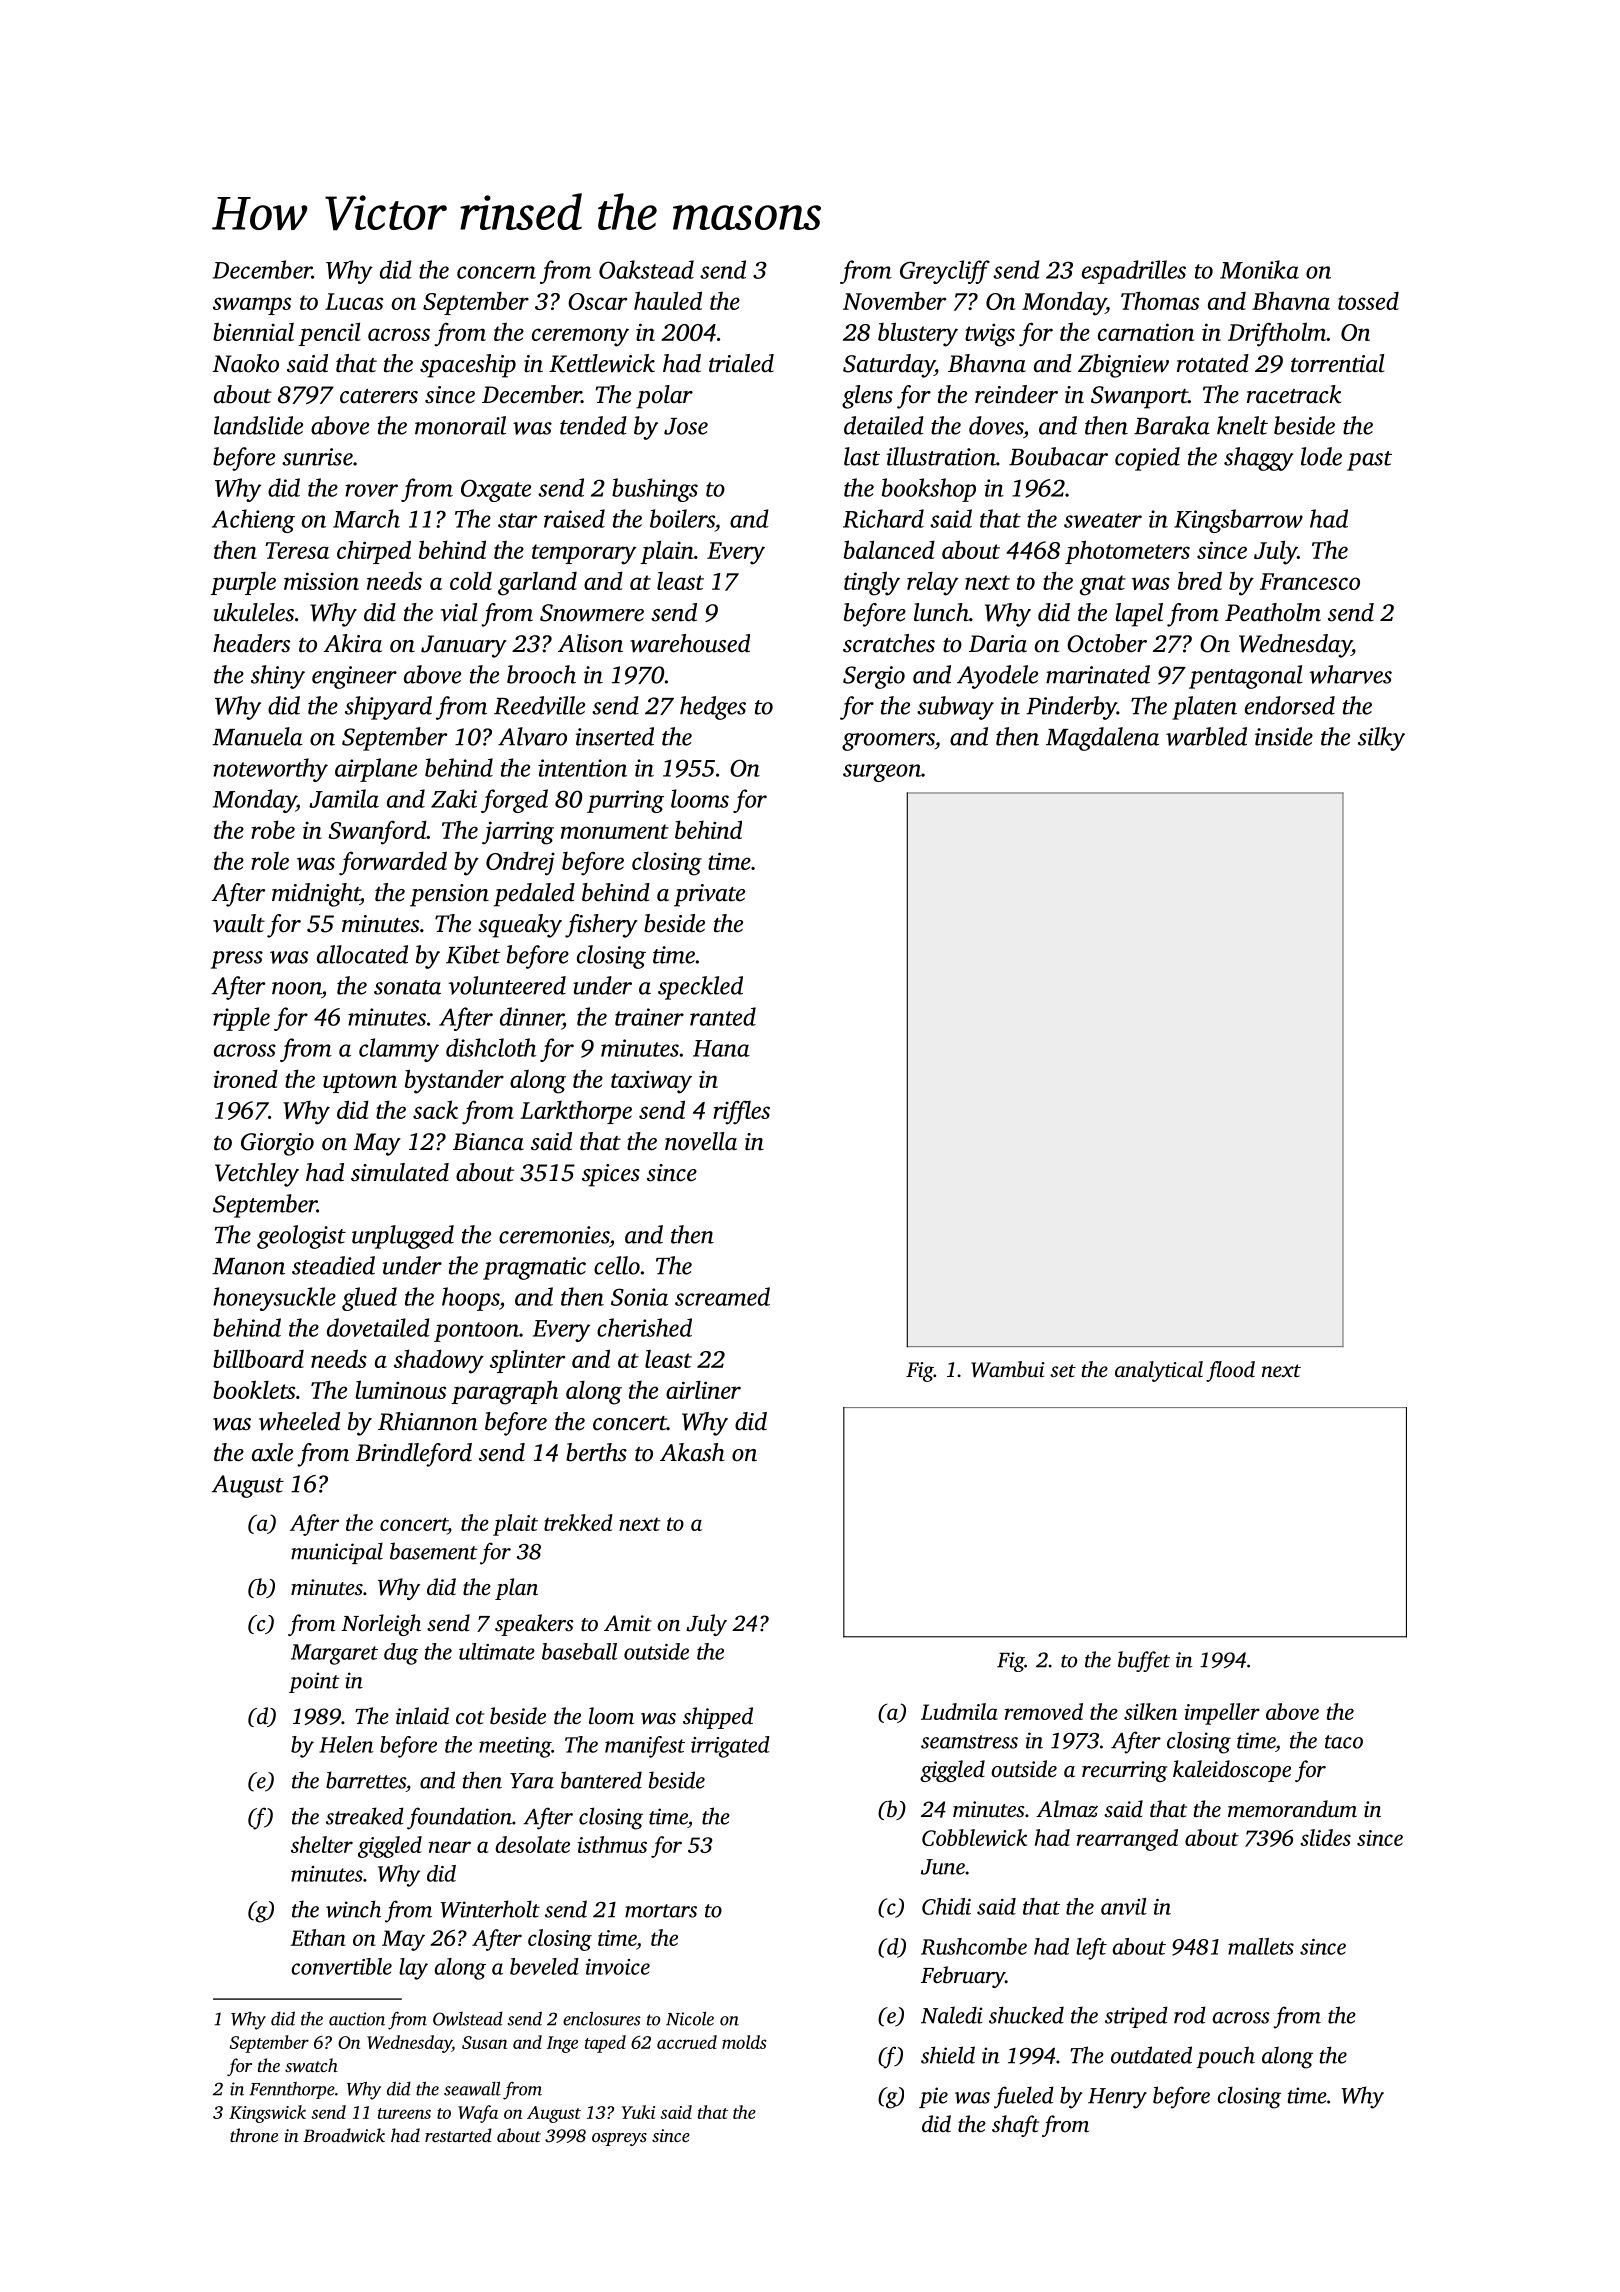 The image size is (1620, 2292). I want to click on beveled, so click(544, 1966).
